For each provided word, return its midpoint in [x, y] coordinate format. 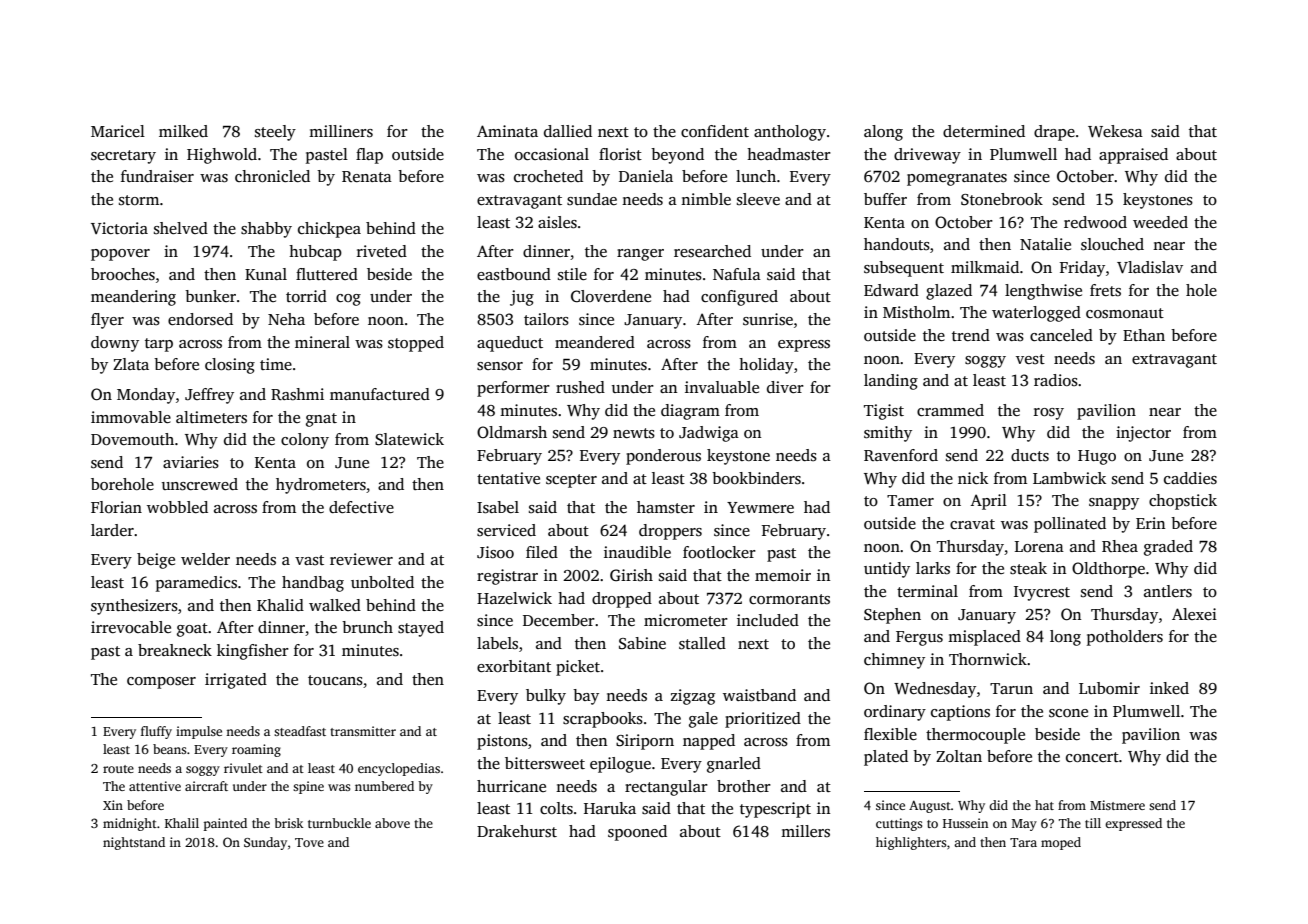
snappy [1114, 504]
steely [275, 133]
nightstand [134, 843]
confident [715, 131]
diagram [690, 412]
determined [984, 131]
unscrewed [200, 484]
